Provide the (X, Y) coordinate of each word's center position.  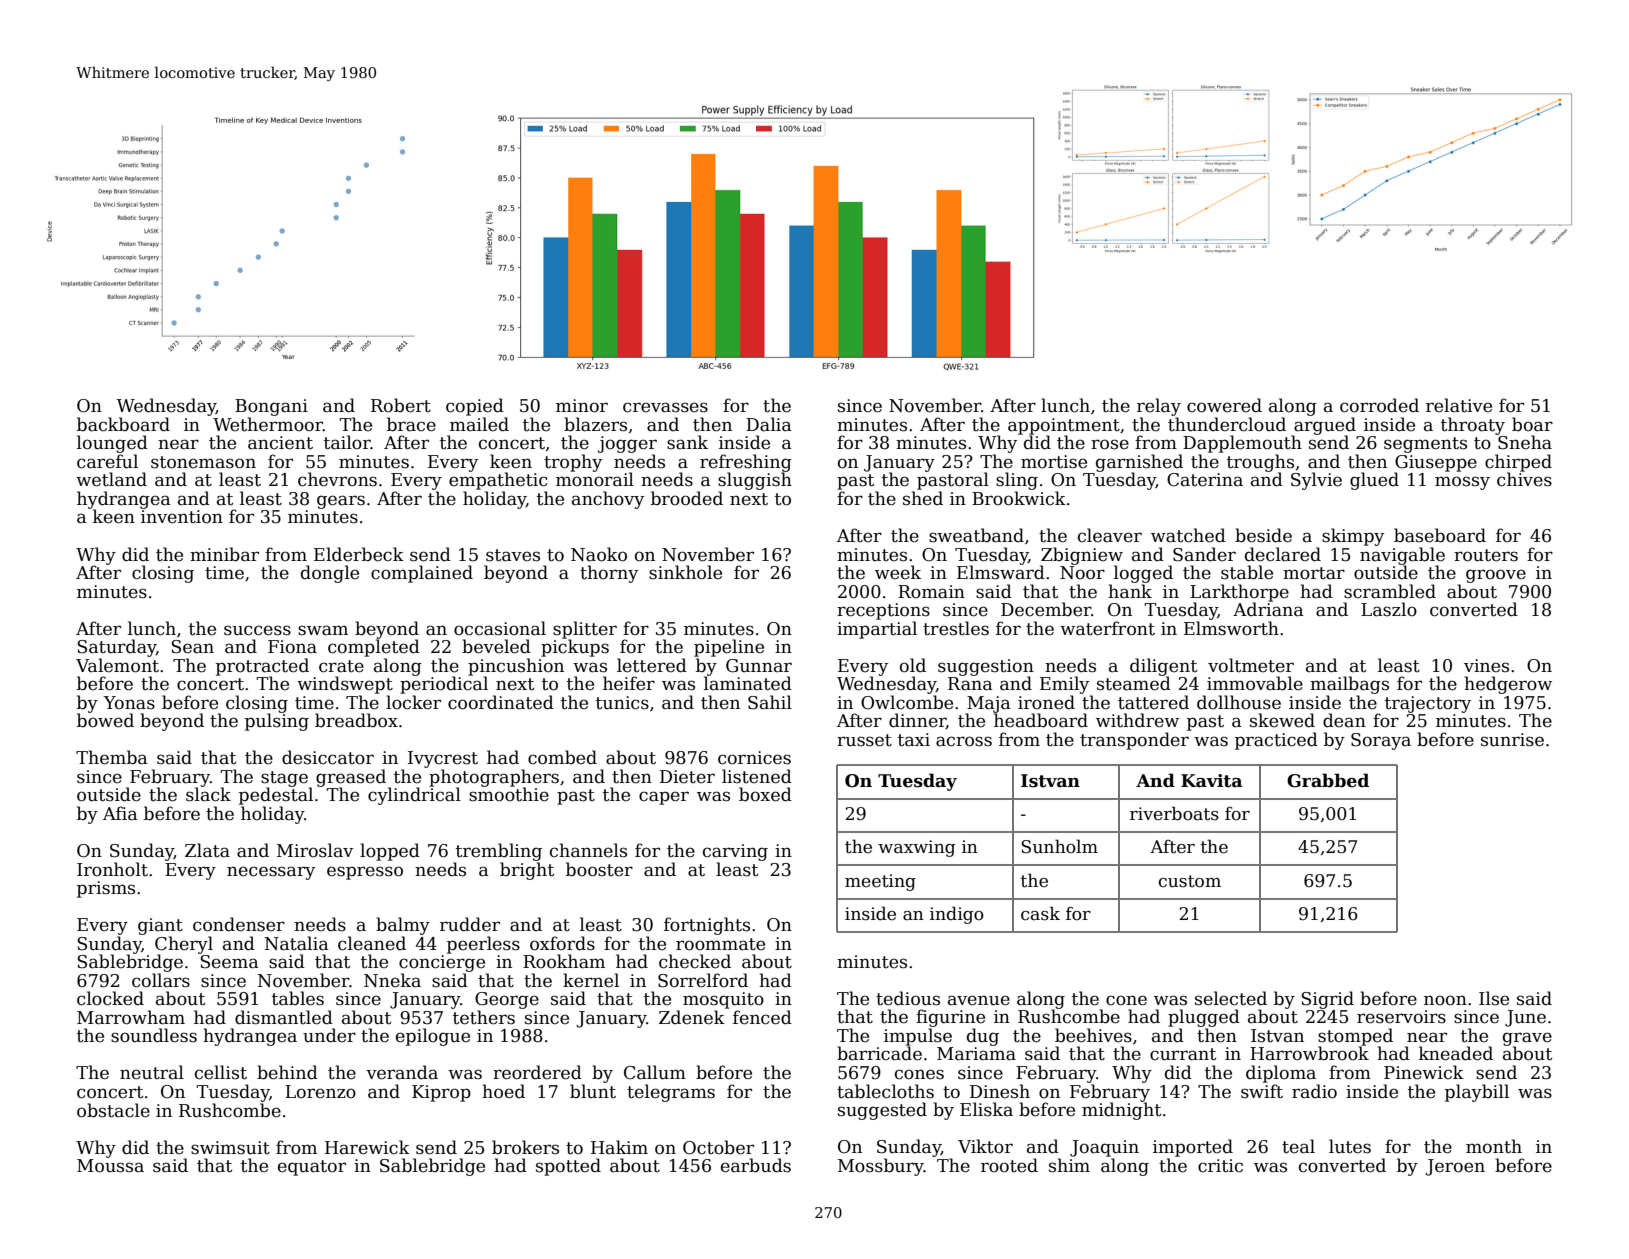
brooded (687, 498)
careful (107, 461)
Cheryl (184, 945)
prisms (106, 889)
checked (695, 961)
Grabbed (1328, 780)
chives (1524, 479)
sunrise (1512, 740)
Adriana (1268, 609)
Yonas (129, 703)
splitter (585, 630)
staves (513, 555)
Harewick (367, 1147)
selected (1231, 998)
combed (562, 757)
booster (599, 869)
